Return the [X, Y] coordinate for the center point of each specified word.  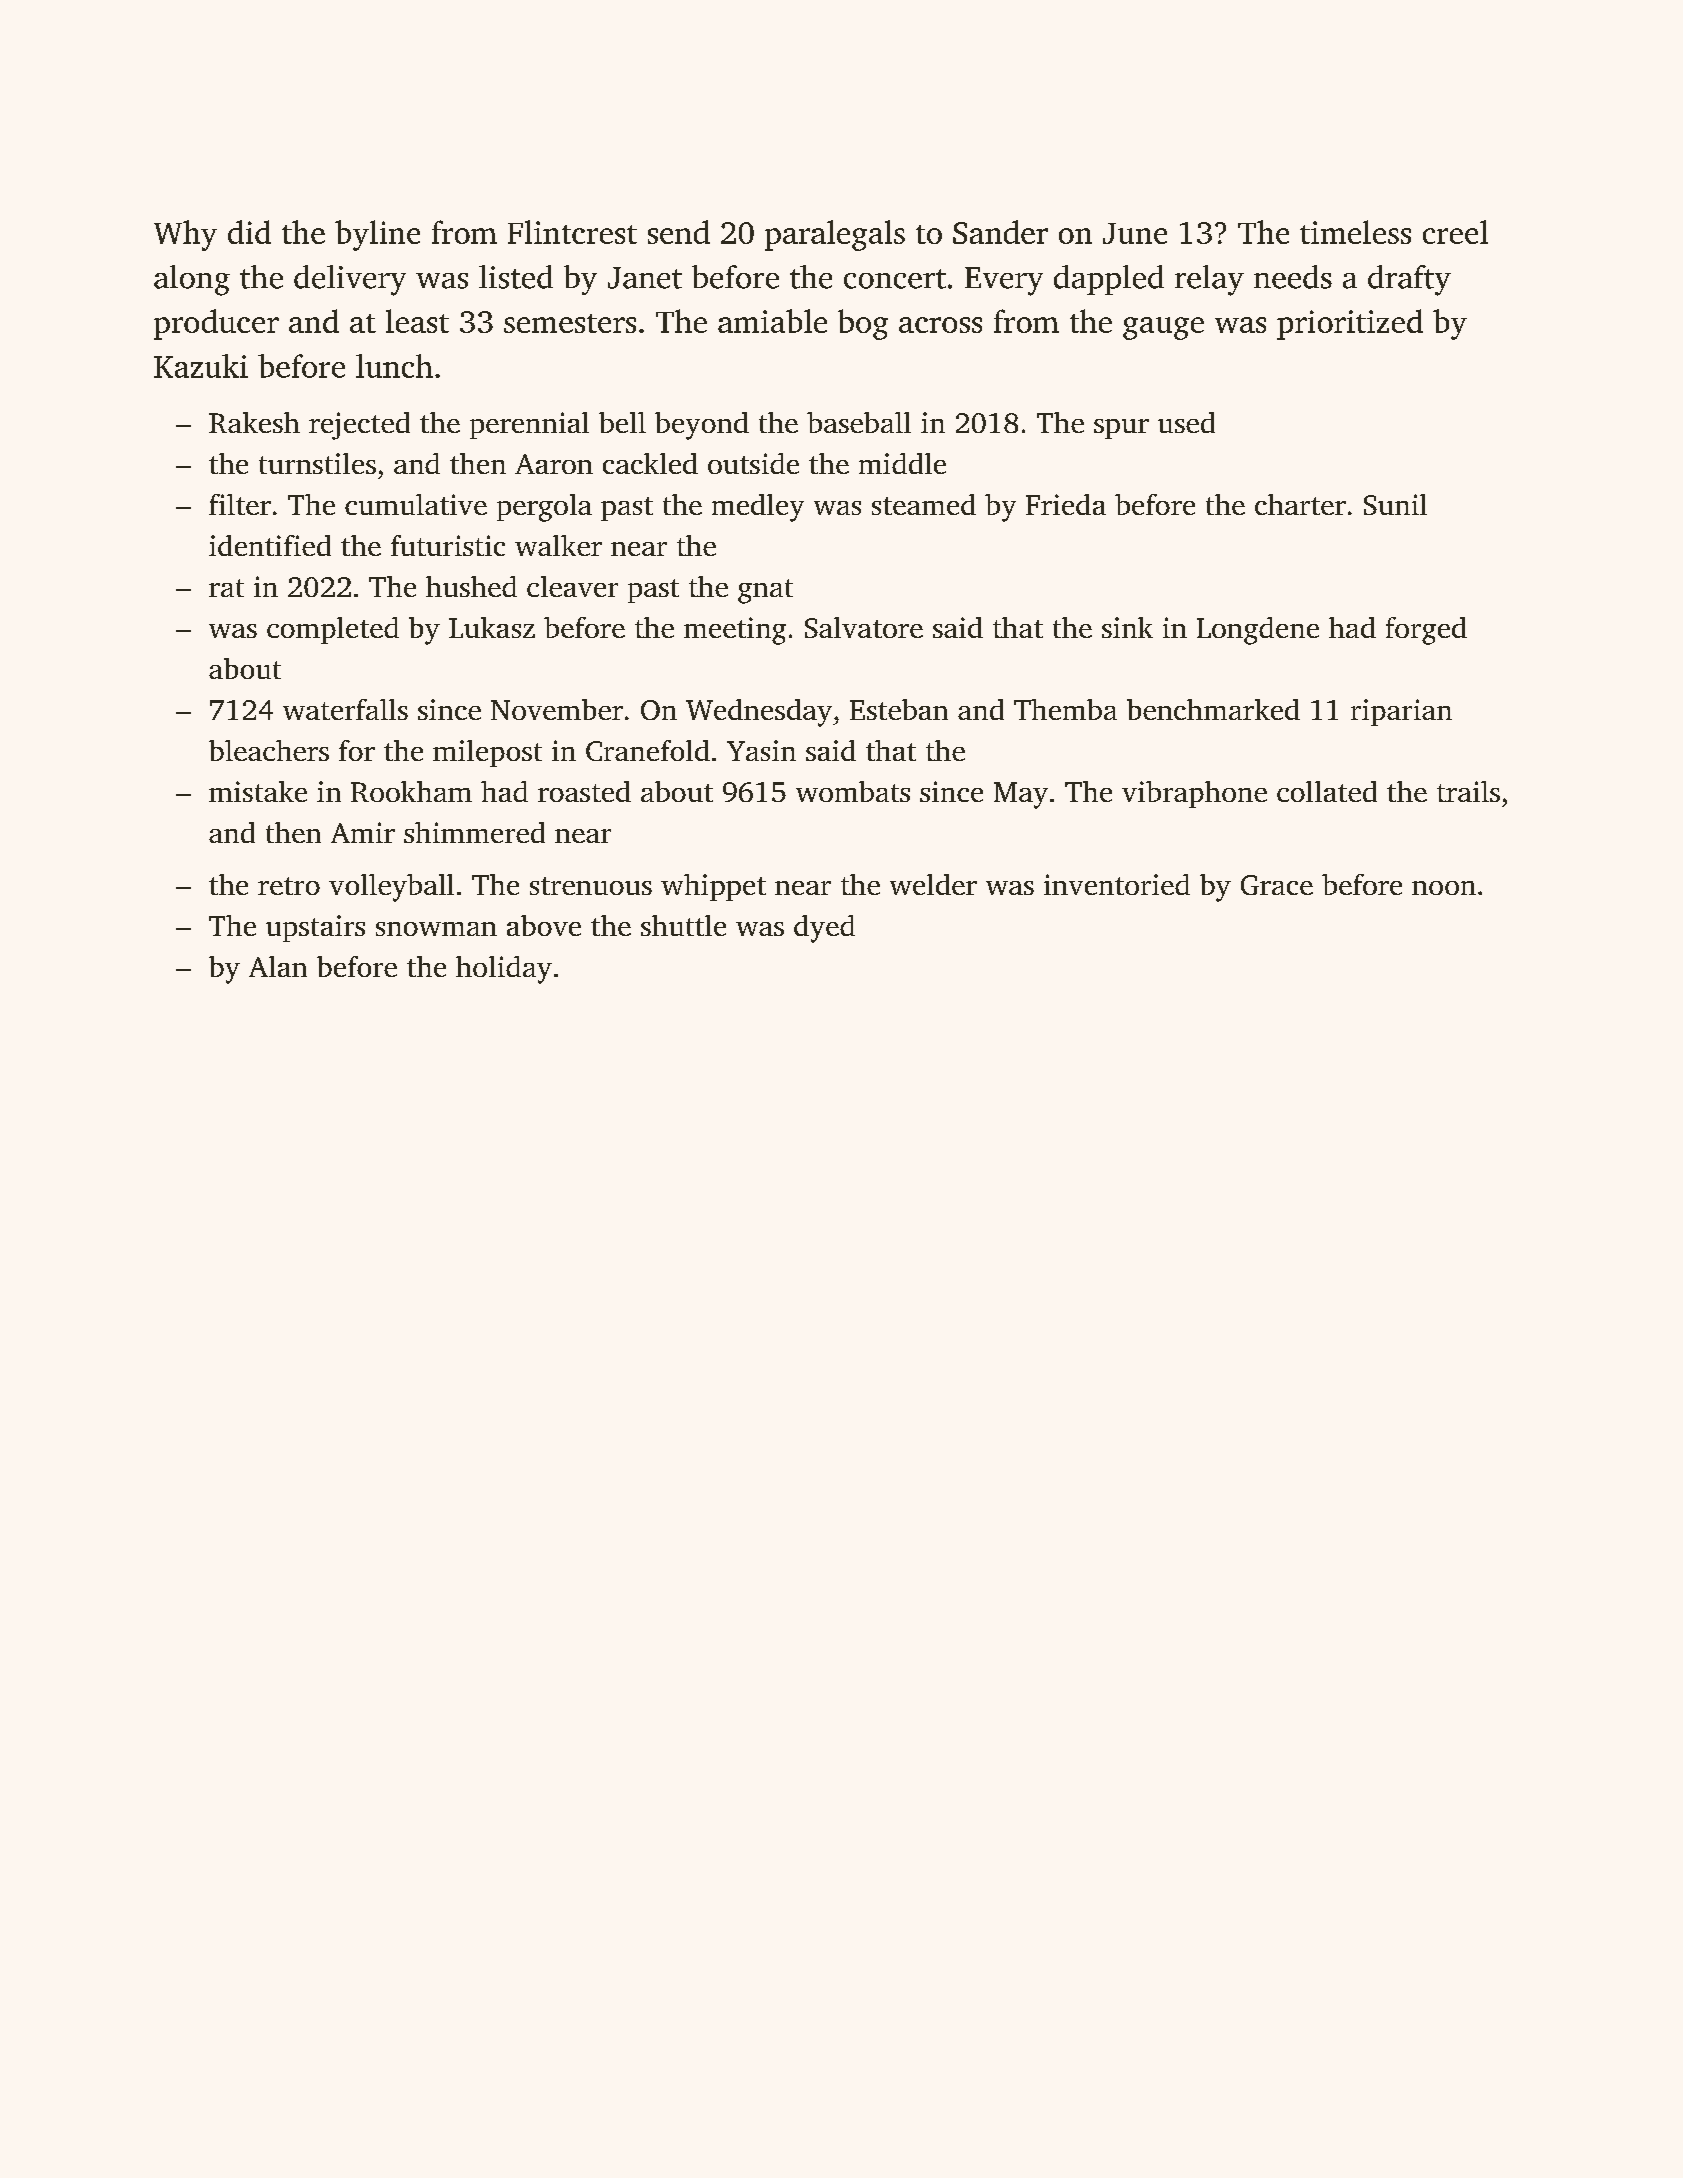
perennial [529, 425]
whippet [713, 887]
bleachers [269, 750]
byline [377, 235]
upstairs [315, 928]
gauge [1163, 328]
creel [1455, 232]
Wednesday [759, 713]
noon [1444, 888]
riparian [1401, 712]
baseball [859, 422]
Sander [1000, 232]
